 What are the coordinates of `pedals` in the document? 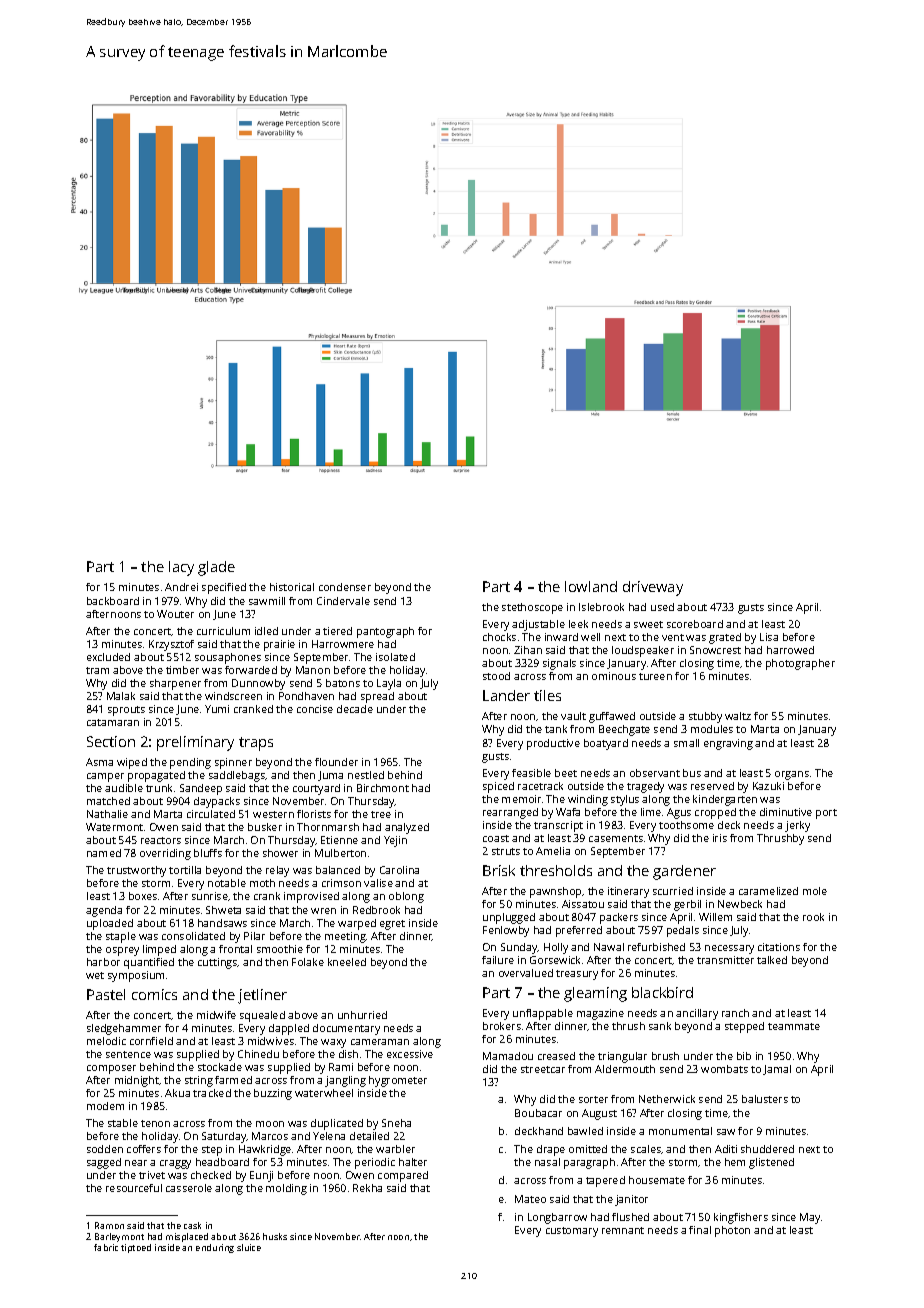 It's located at (683, 931).
